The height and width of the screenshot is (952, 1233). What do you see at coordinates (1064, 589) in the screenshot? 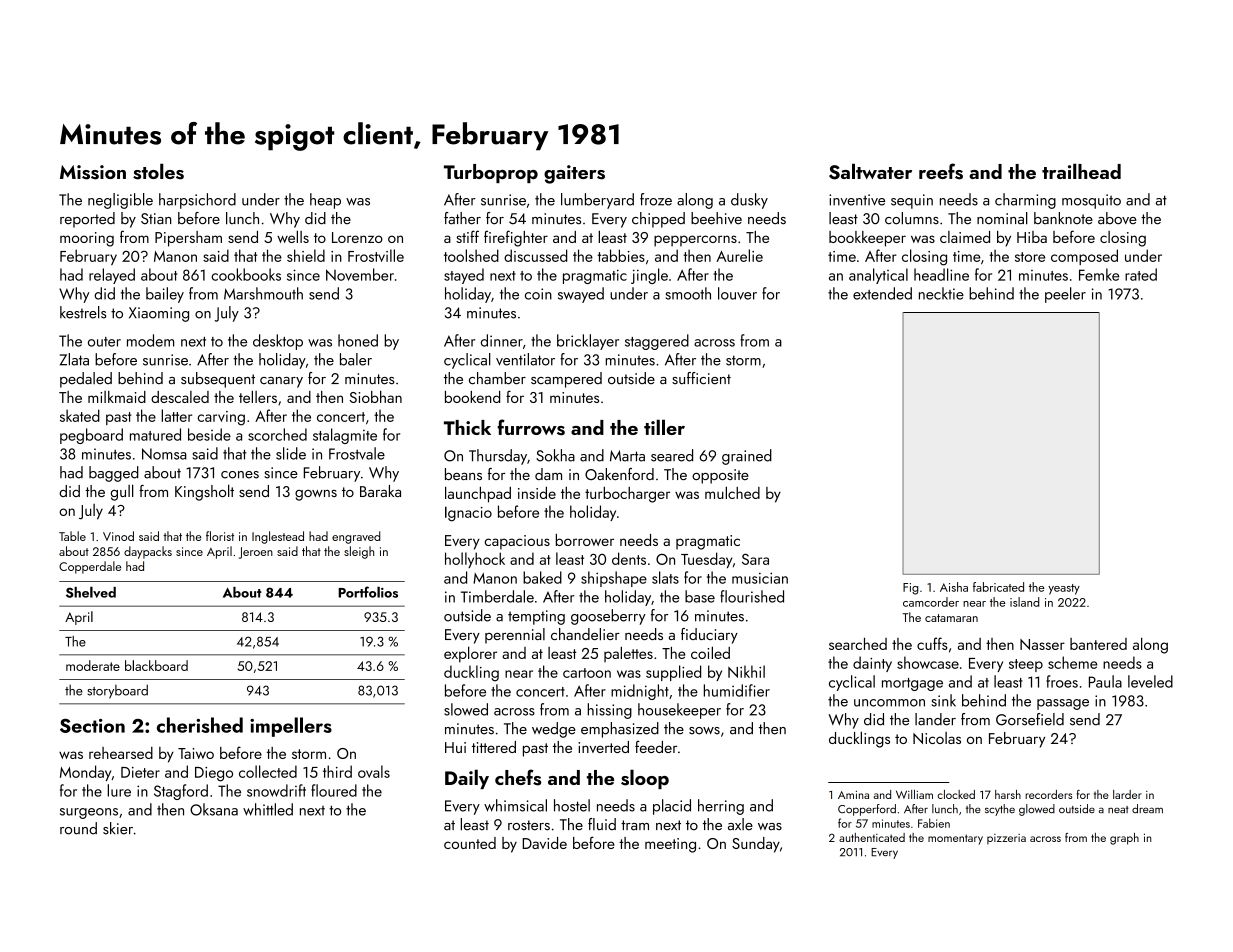
I see `yeasty` at bounding box center [1064, 589].
